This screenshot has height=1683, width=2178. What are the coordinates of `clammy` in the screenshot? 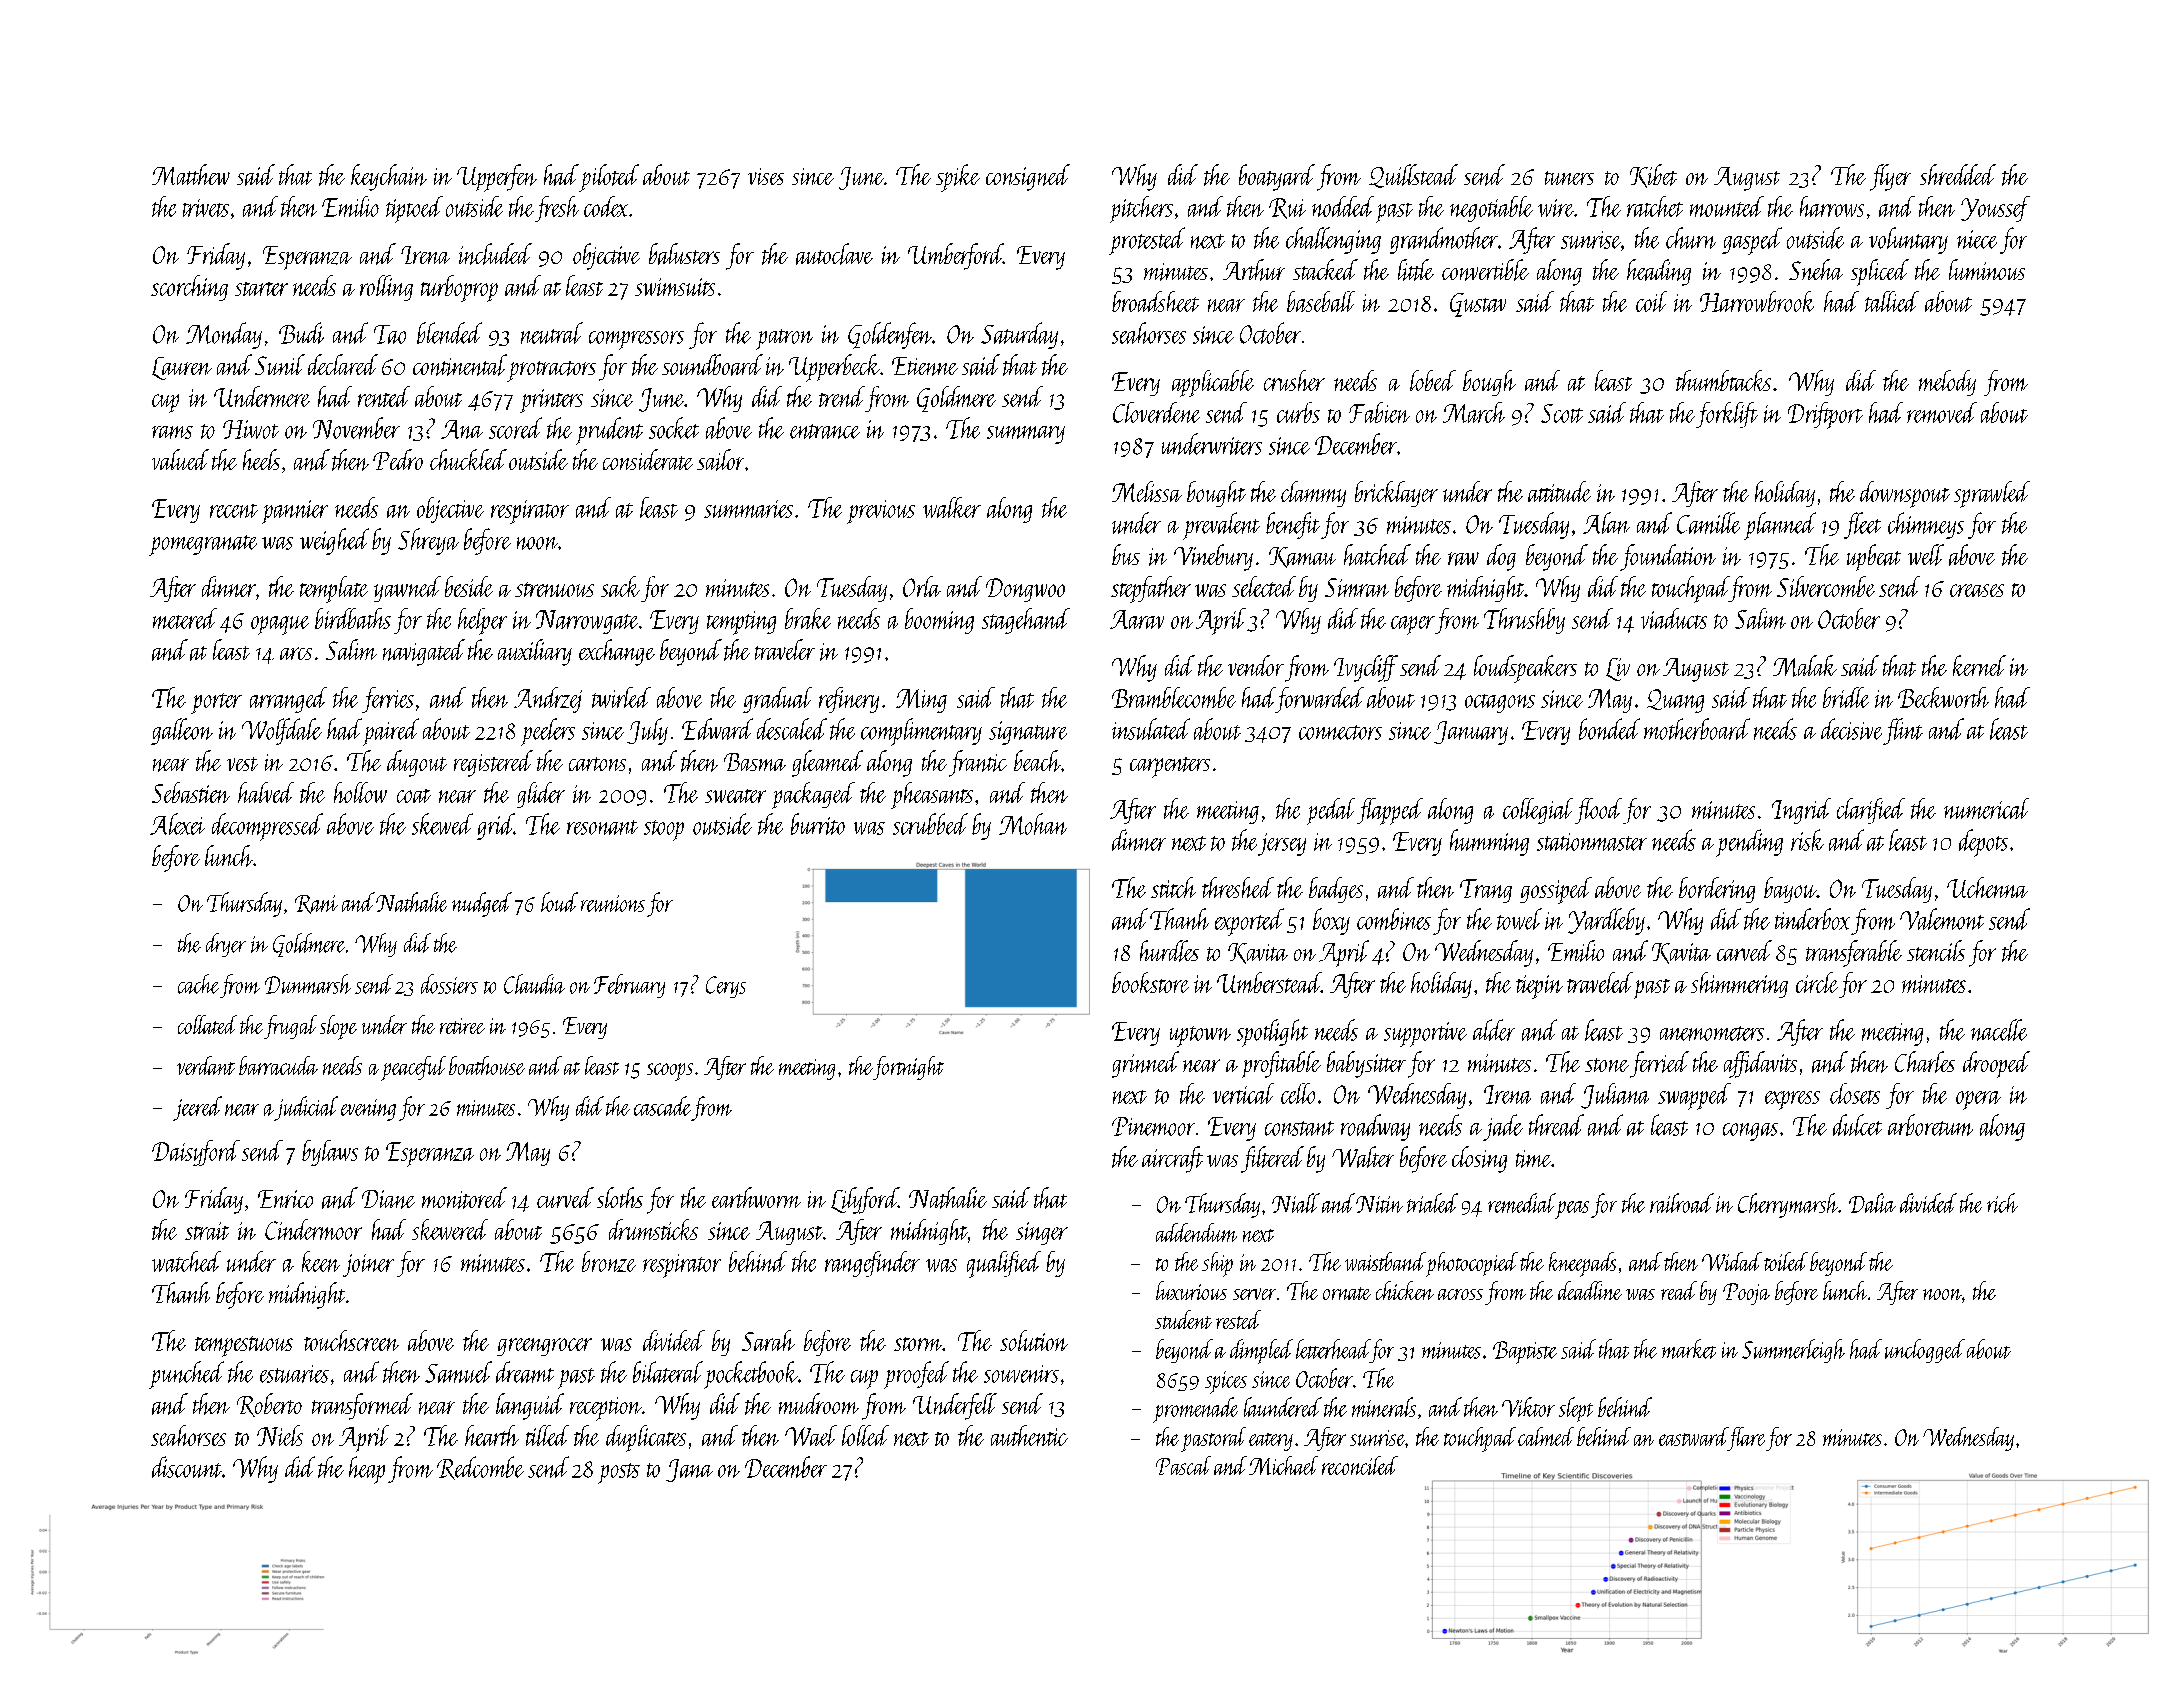 It's located at (1313, 494).
